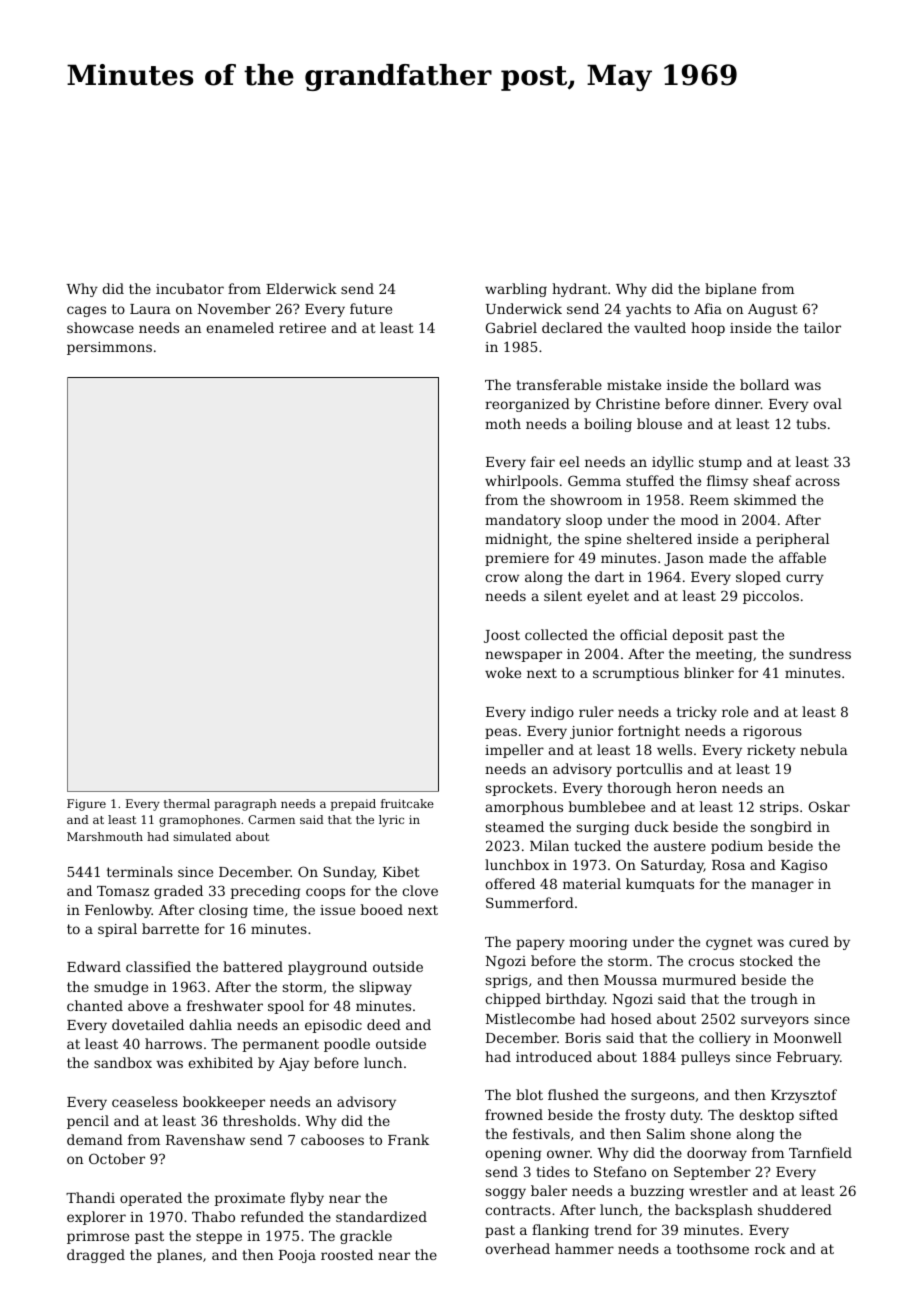  What do you see at coordinates (86, 805) in the page?
I see `Figure` at bounding box center [86, 805].
